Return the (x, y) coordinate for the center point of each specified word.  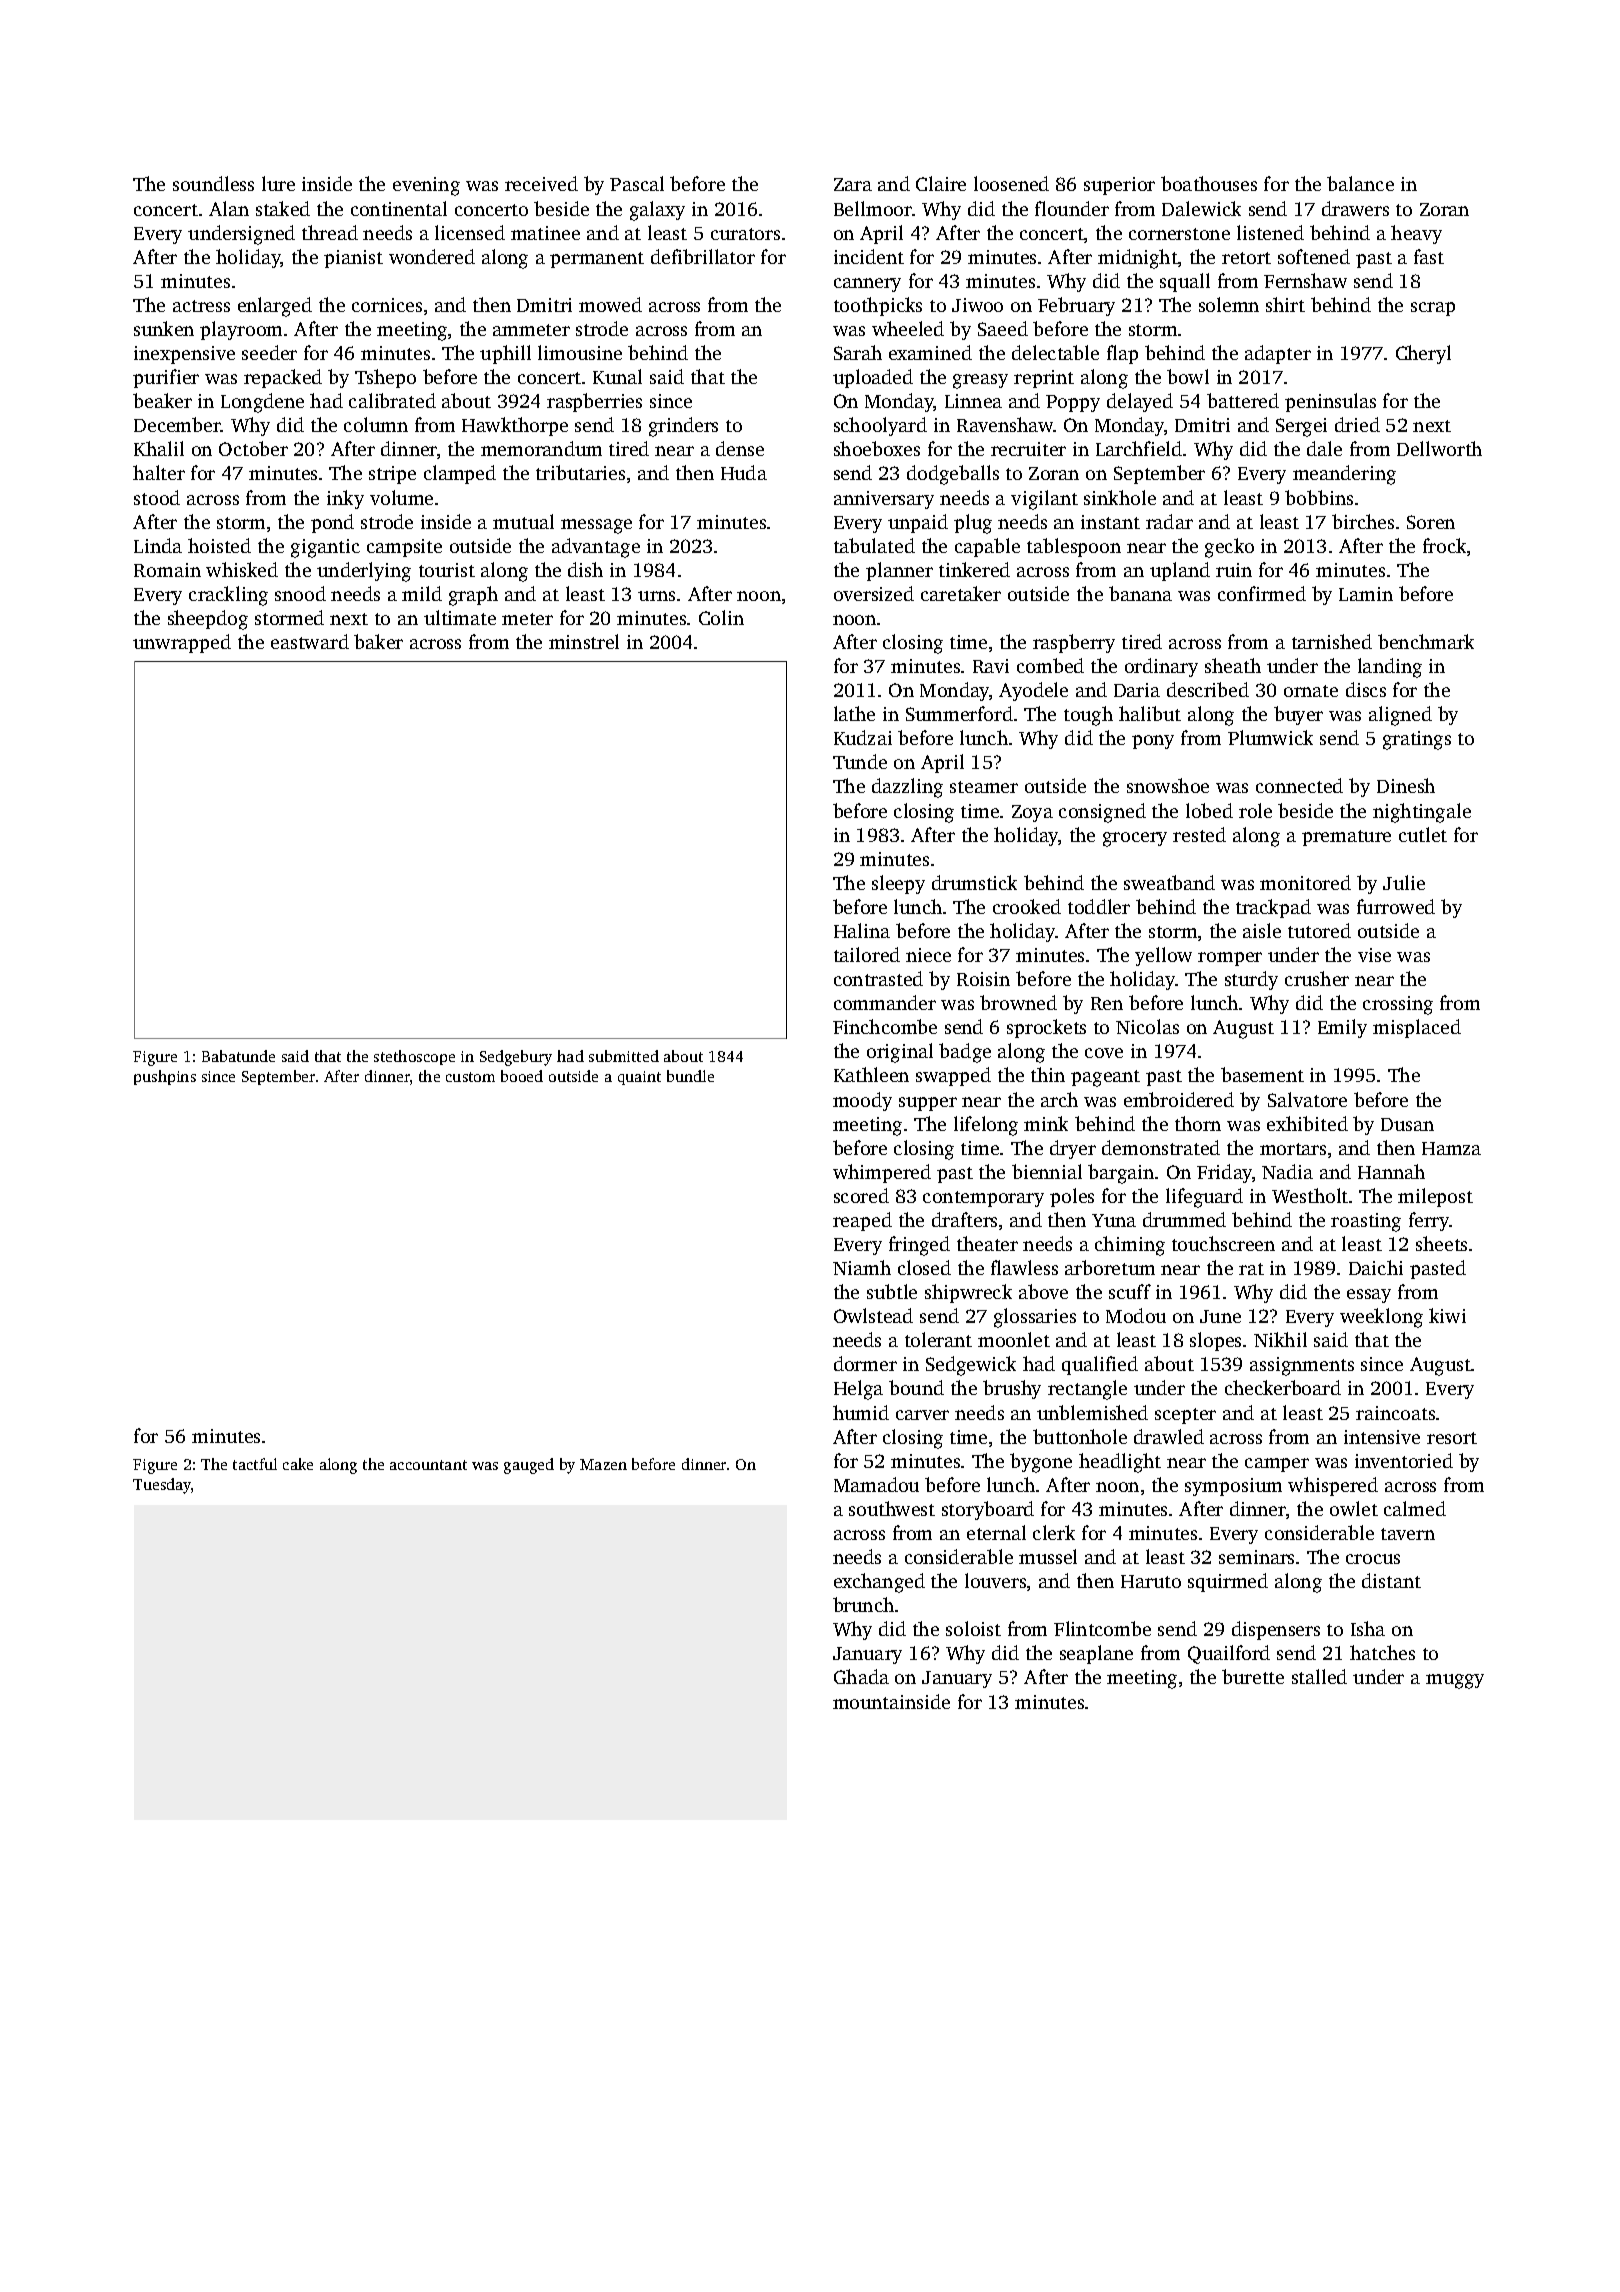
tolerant (938, 1339)
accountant (428, 1465)
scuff (1130, 1291)
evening (426, 186)
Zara (853, 184)
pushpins (165, 1077)
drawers (1355, 208)
